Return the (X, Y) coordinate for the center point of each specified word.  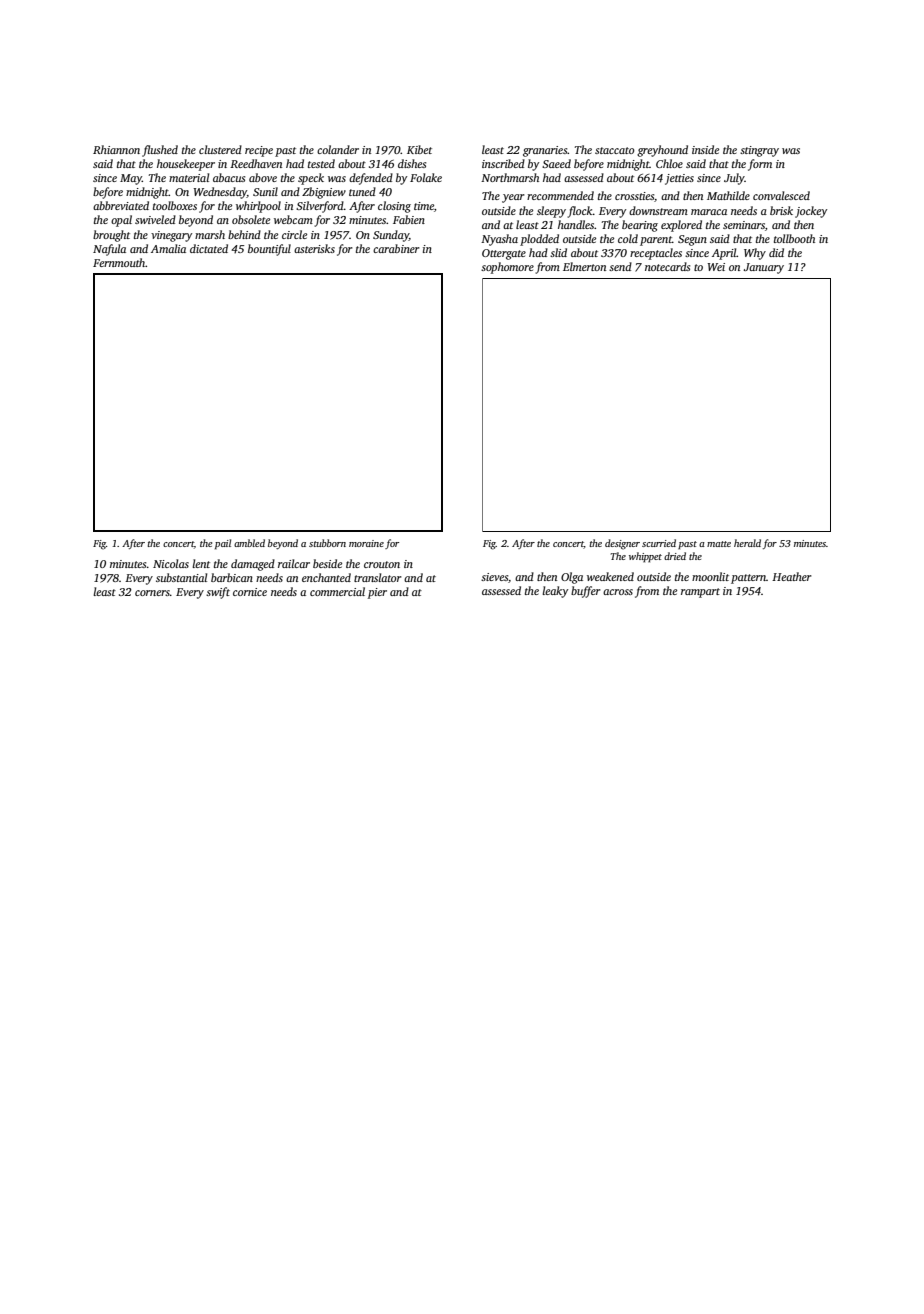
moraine (366, 543)
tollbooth (794, 238)
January (764, 268)
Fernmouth (119, 262)
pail (223, 544)
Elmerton (584, 266)
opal (121, 221)
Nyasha (499, 240)
